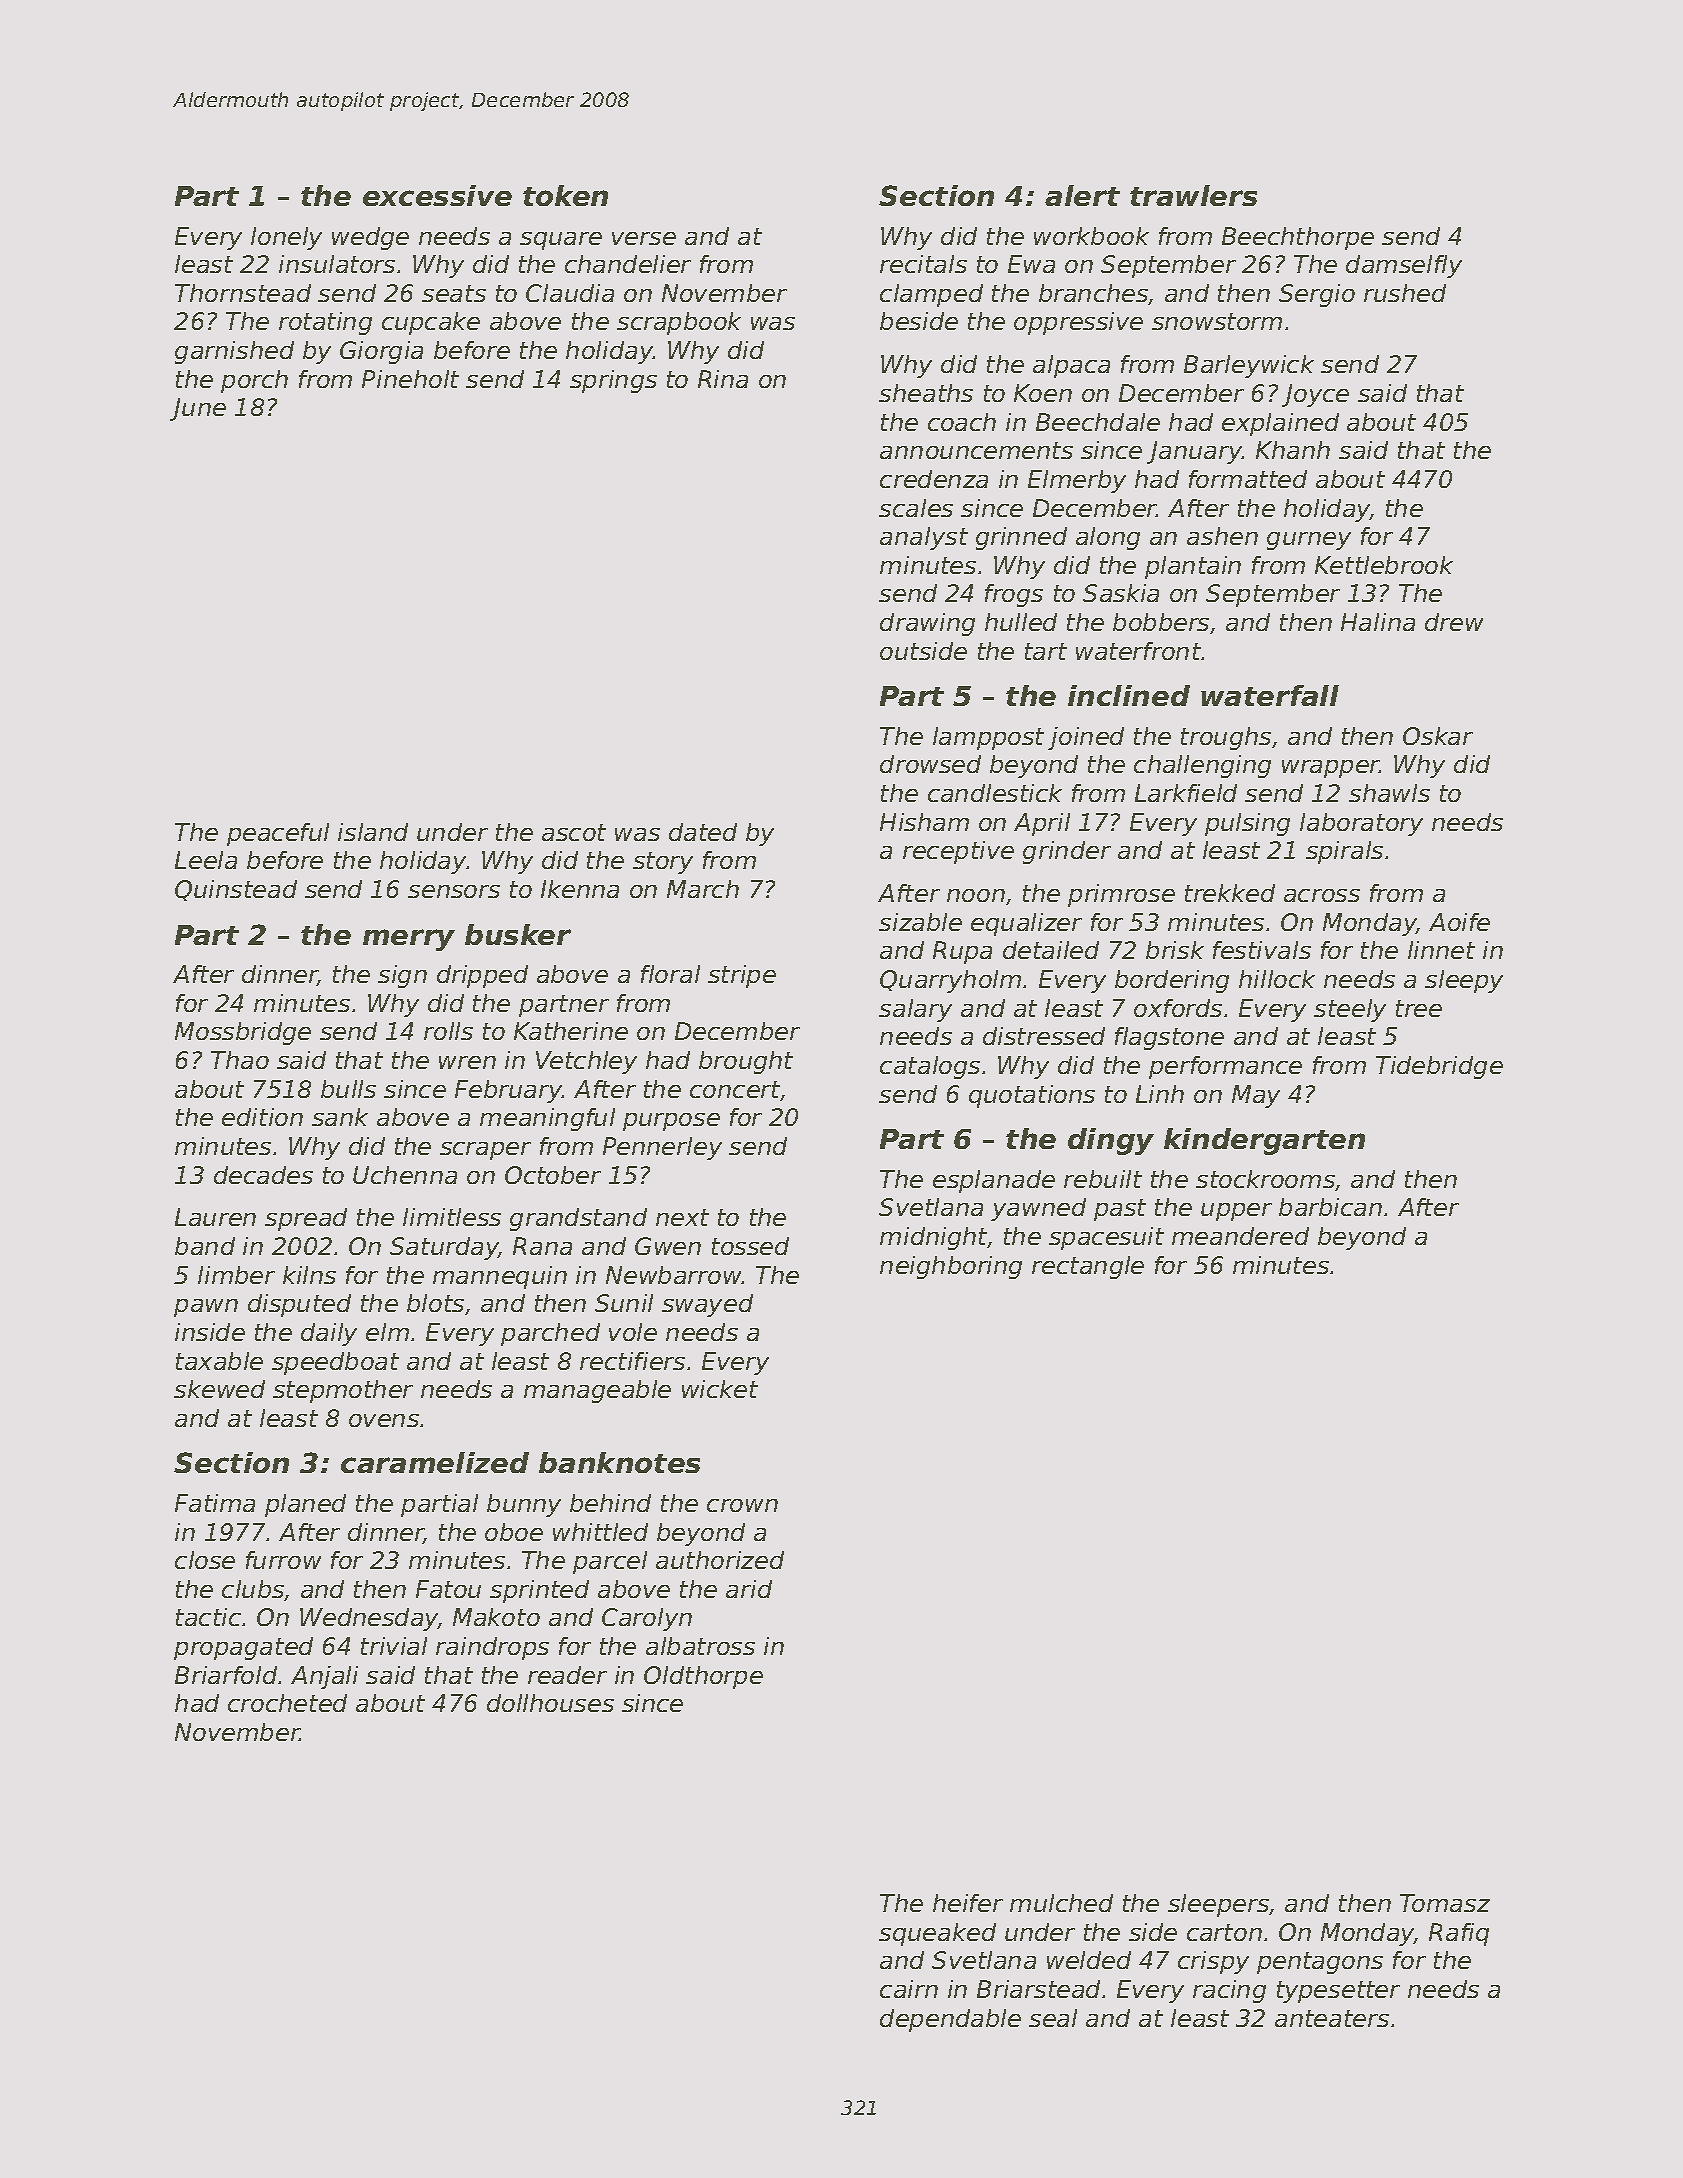 This screenshot has width=1683, height=2178. What do you see at coordinates (1405, 293) in the screenshot?
I see `rushed` at bounding box center [1405, 293].
